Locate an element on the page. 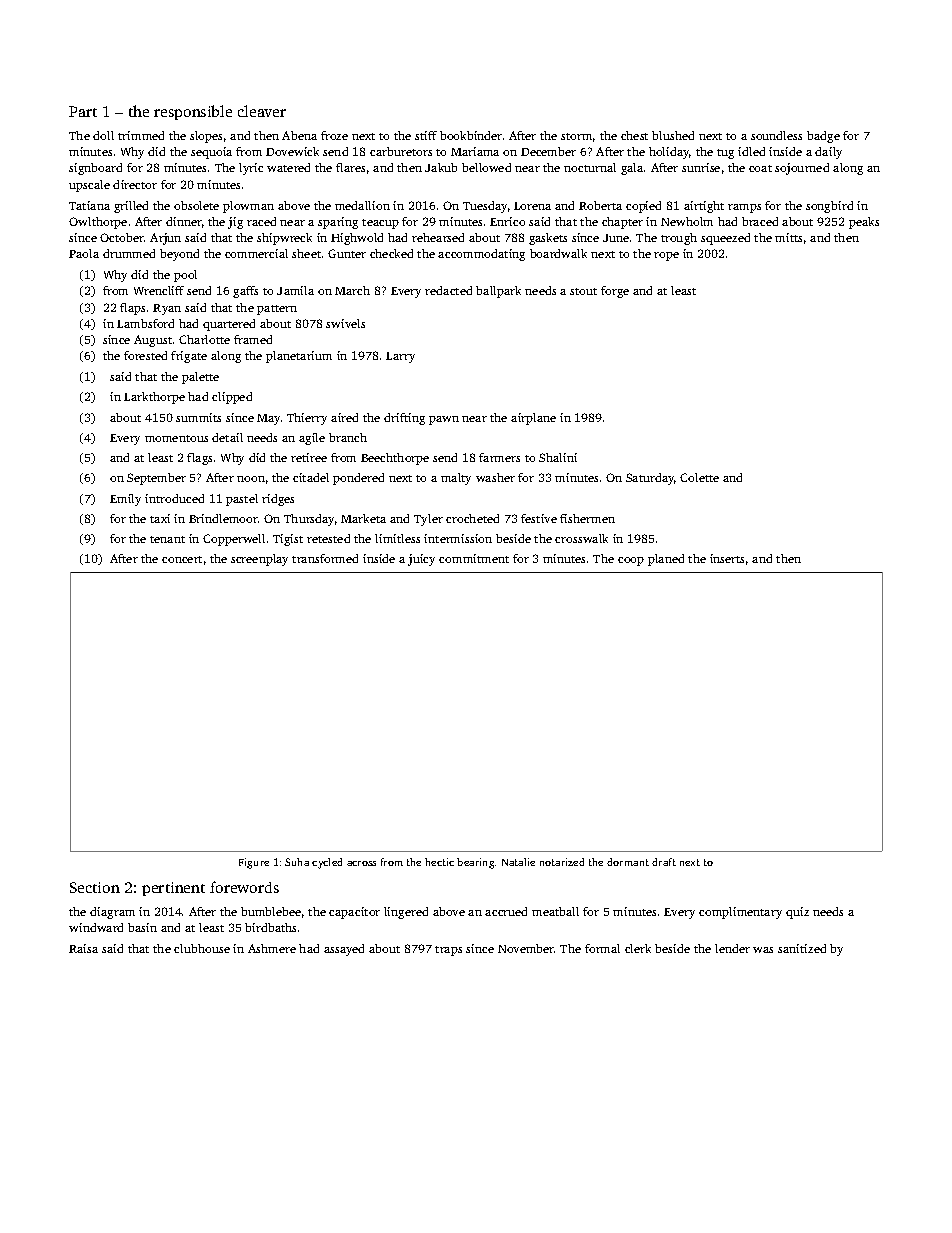  Colette is located at coordinates (699, 477).
